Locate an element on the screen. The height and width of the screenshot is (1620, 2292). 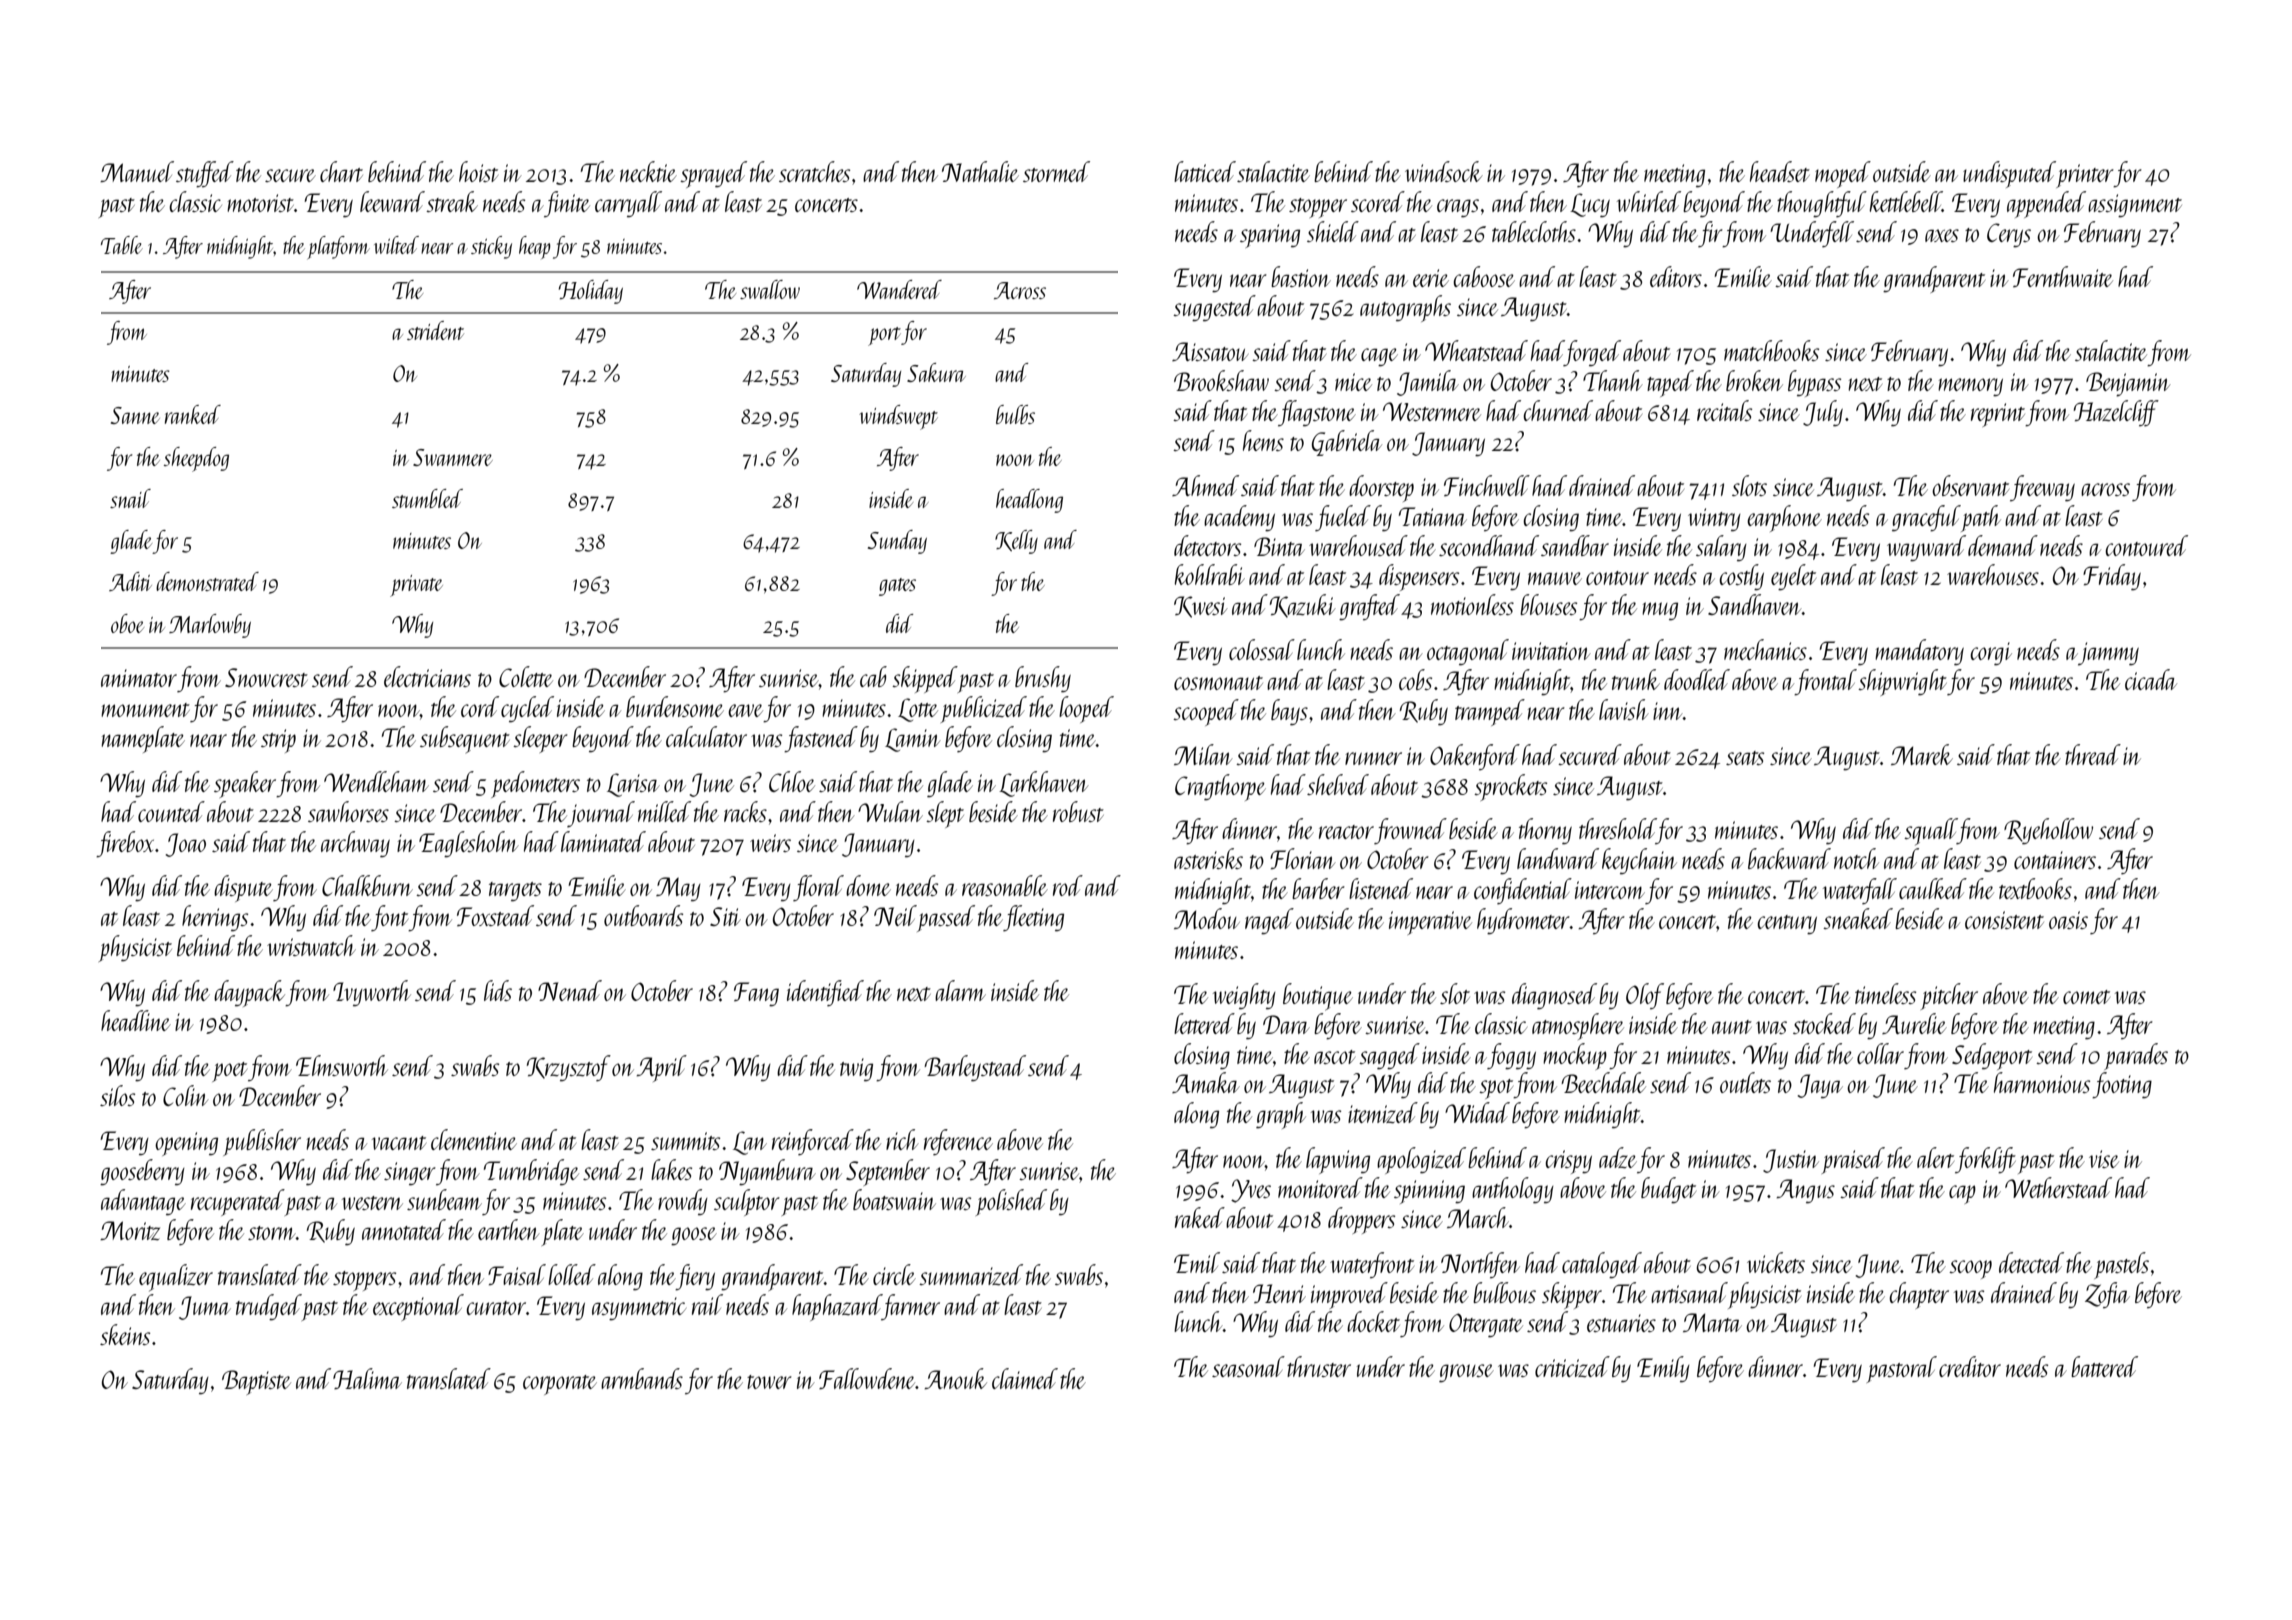
Neil is located at coordinates (895, 915).
